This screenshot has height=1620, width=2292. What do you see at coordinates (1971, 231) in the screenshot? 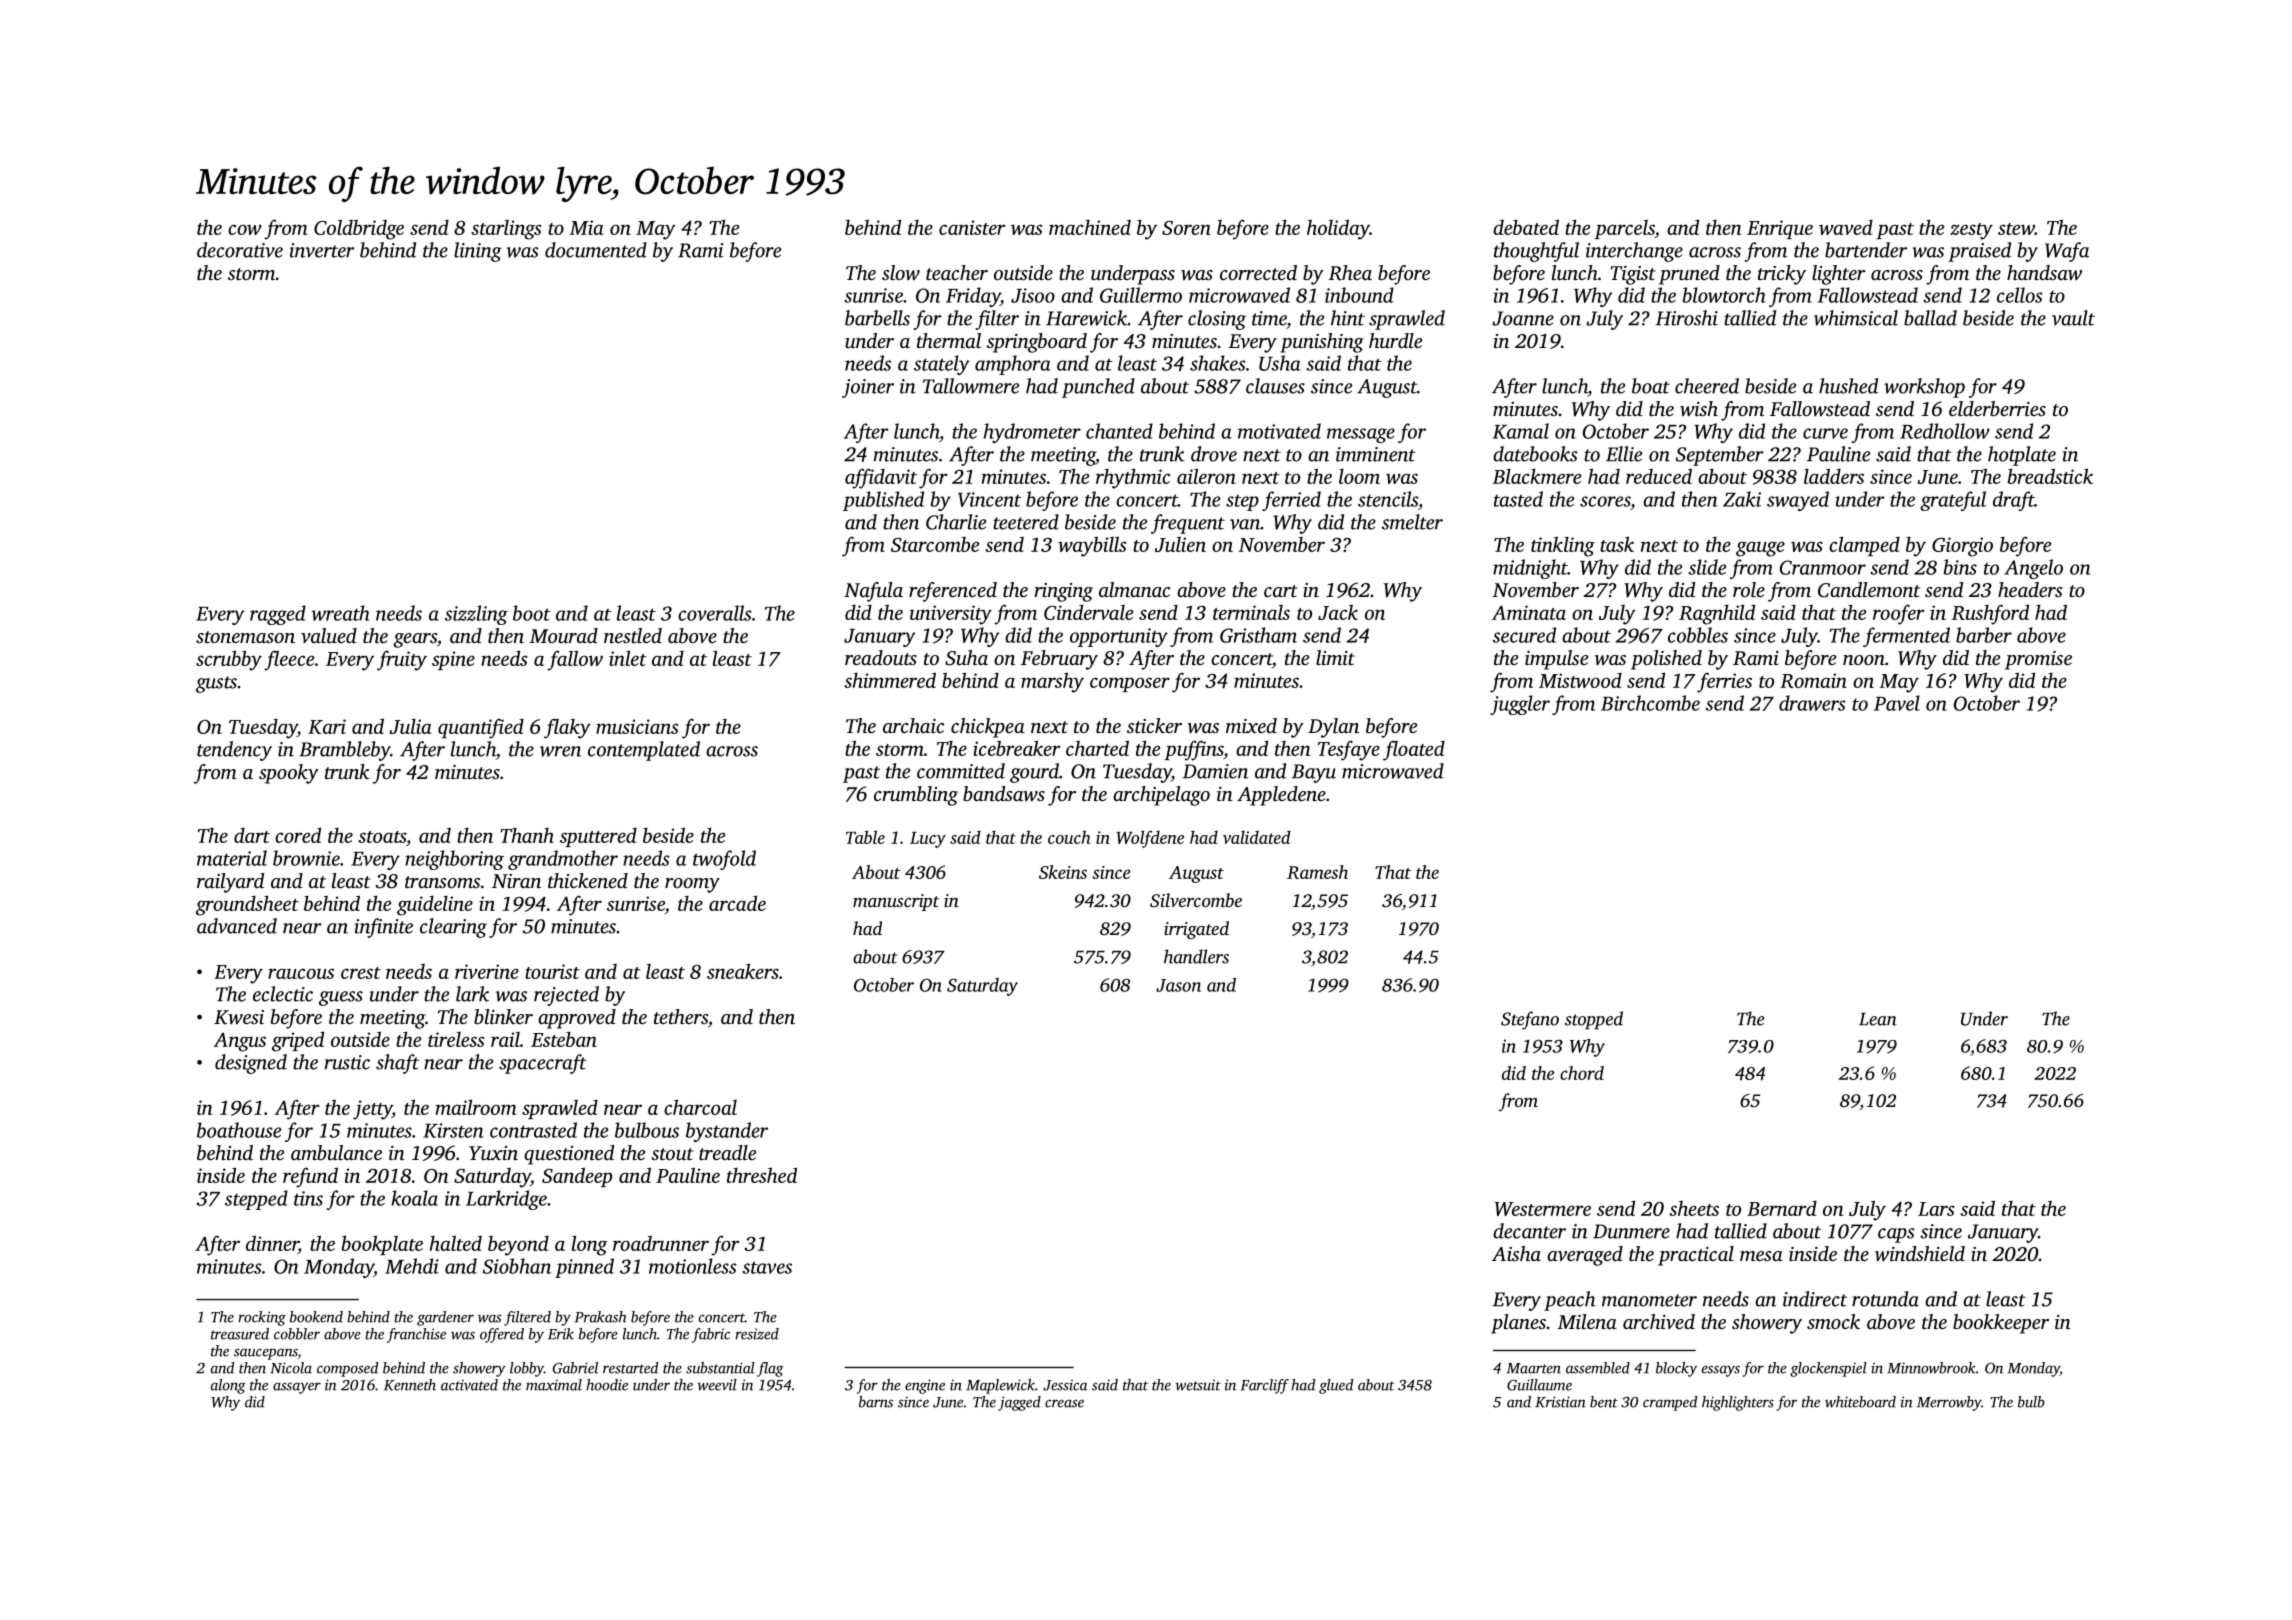
I see `zesty` at bounding box center [1971, 231].
